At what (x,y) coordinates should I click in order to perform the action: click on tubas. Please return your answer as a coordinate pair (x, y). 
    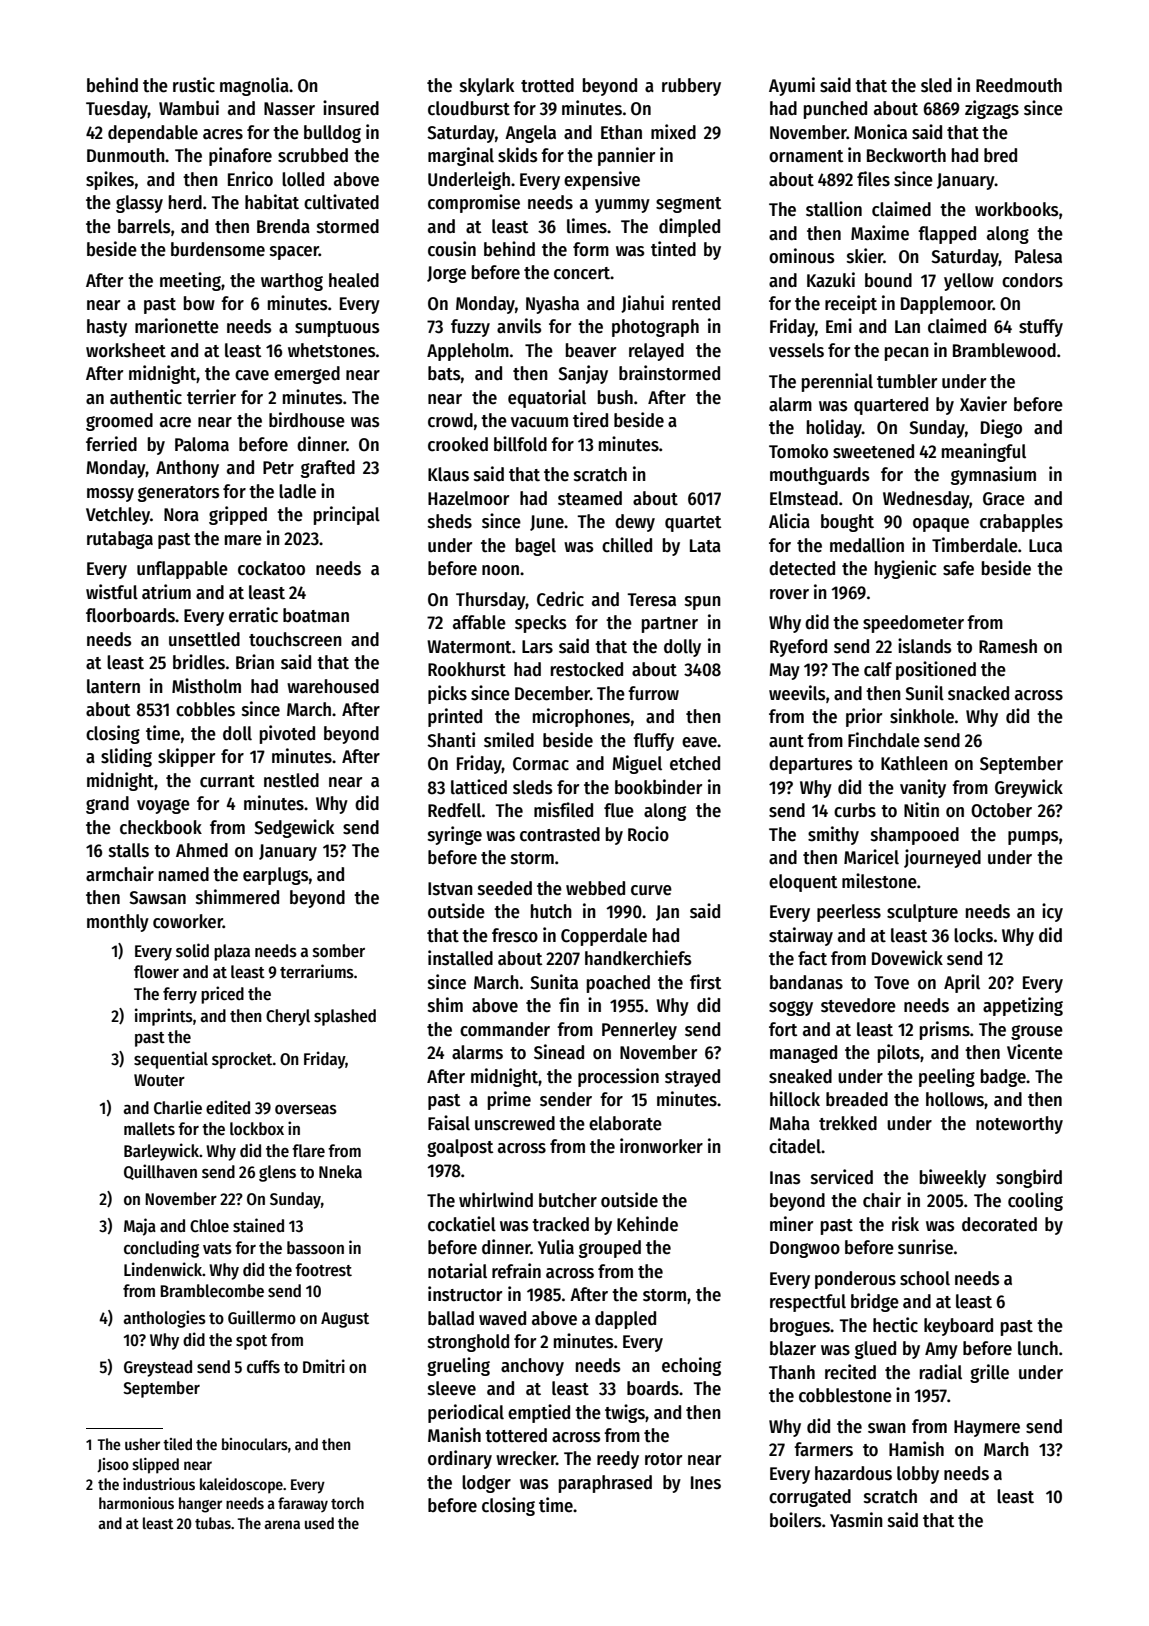
    Looking at the image, I should click on (213, 1523).
